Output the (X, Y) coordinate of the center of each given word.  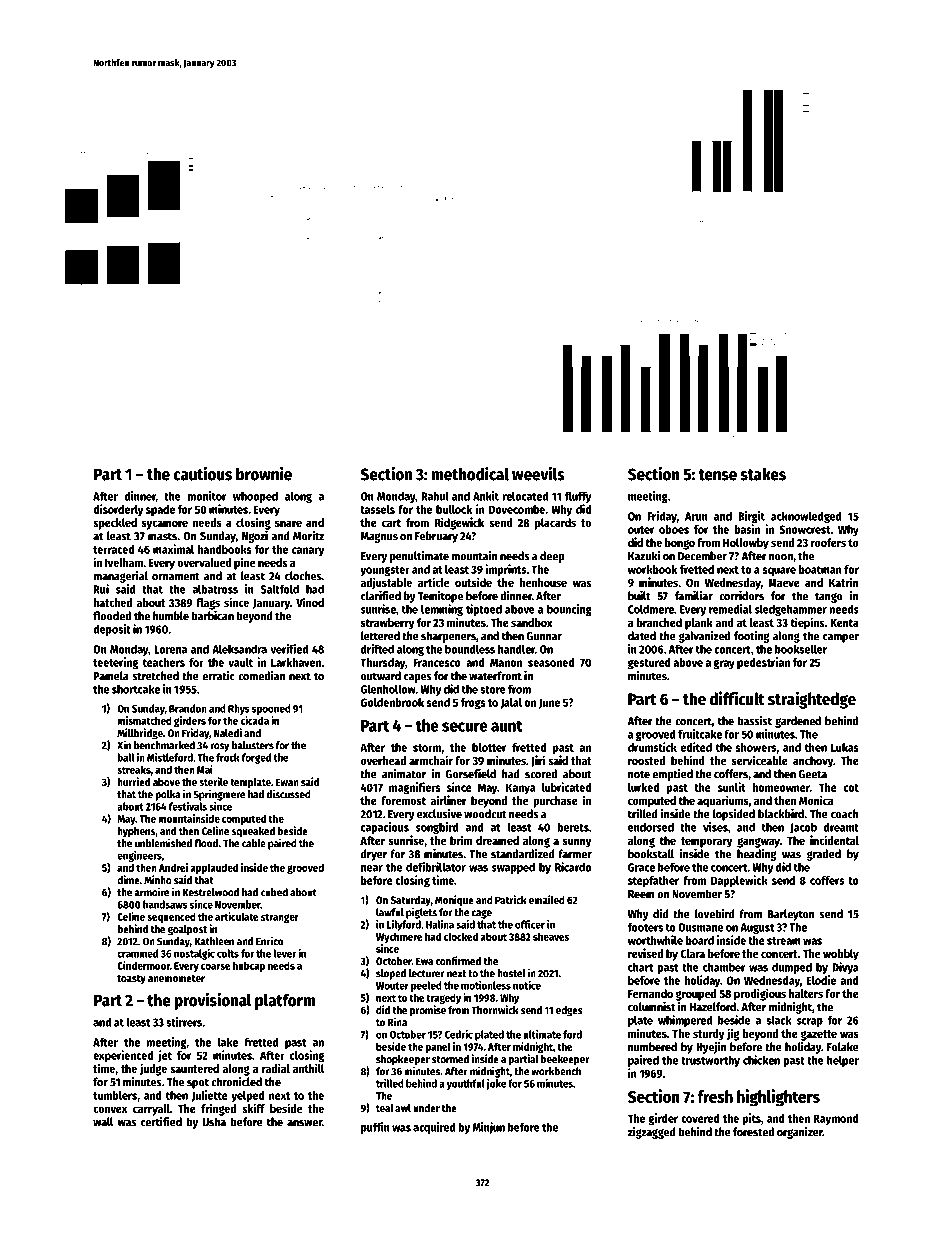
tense (717, 475)
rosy (220, 747)
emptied (672, 775)
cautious (202, 473)
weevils (538, 473)
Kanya (520, 789)
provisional (213, 1001)
